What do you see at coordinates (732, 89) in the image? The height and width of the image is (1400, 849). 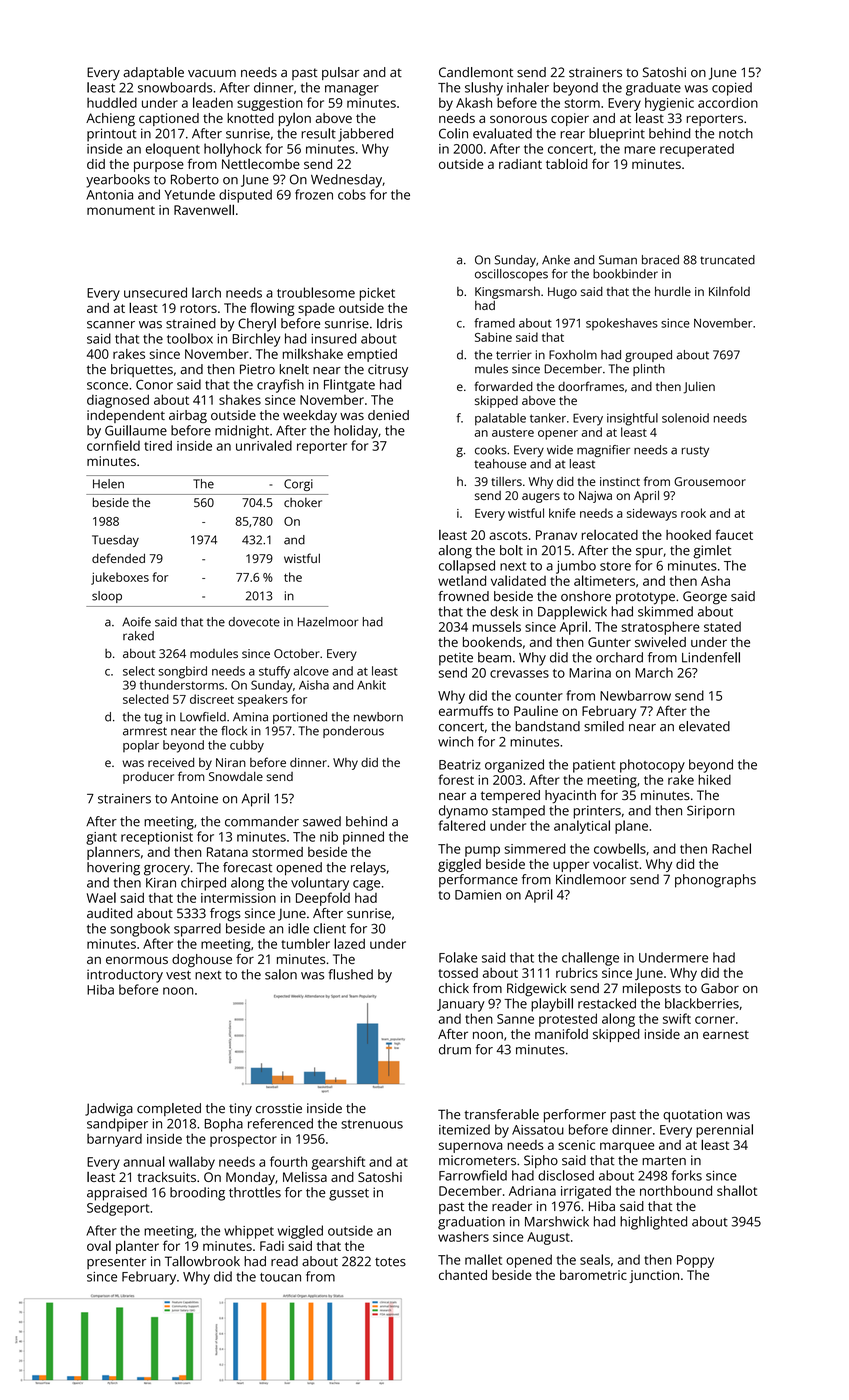 I see `copied` at bounding box center [732, 89].
